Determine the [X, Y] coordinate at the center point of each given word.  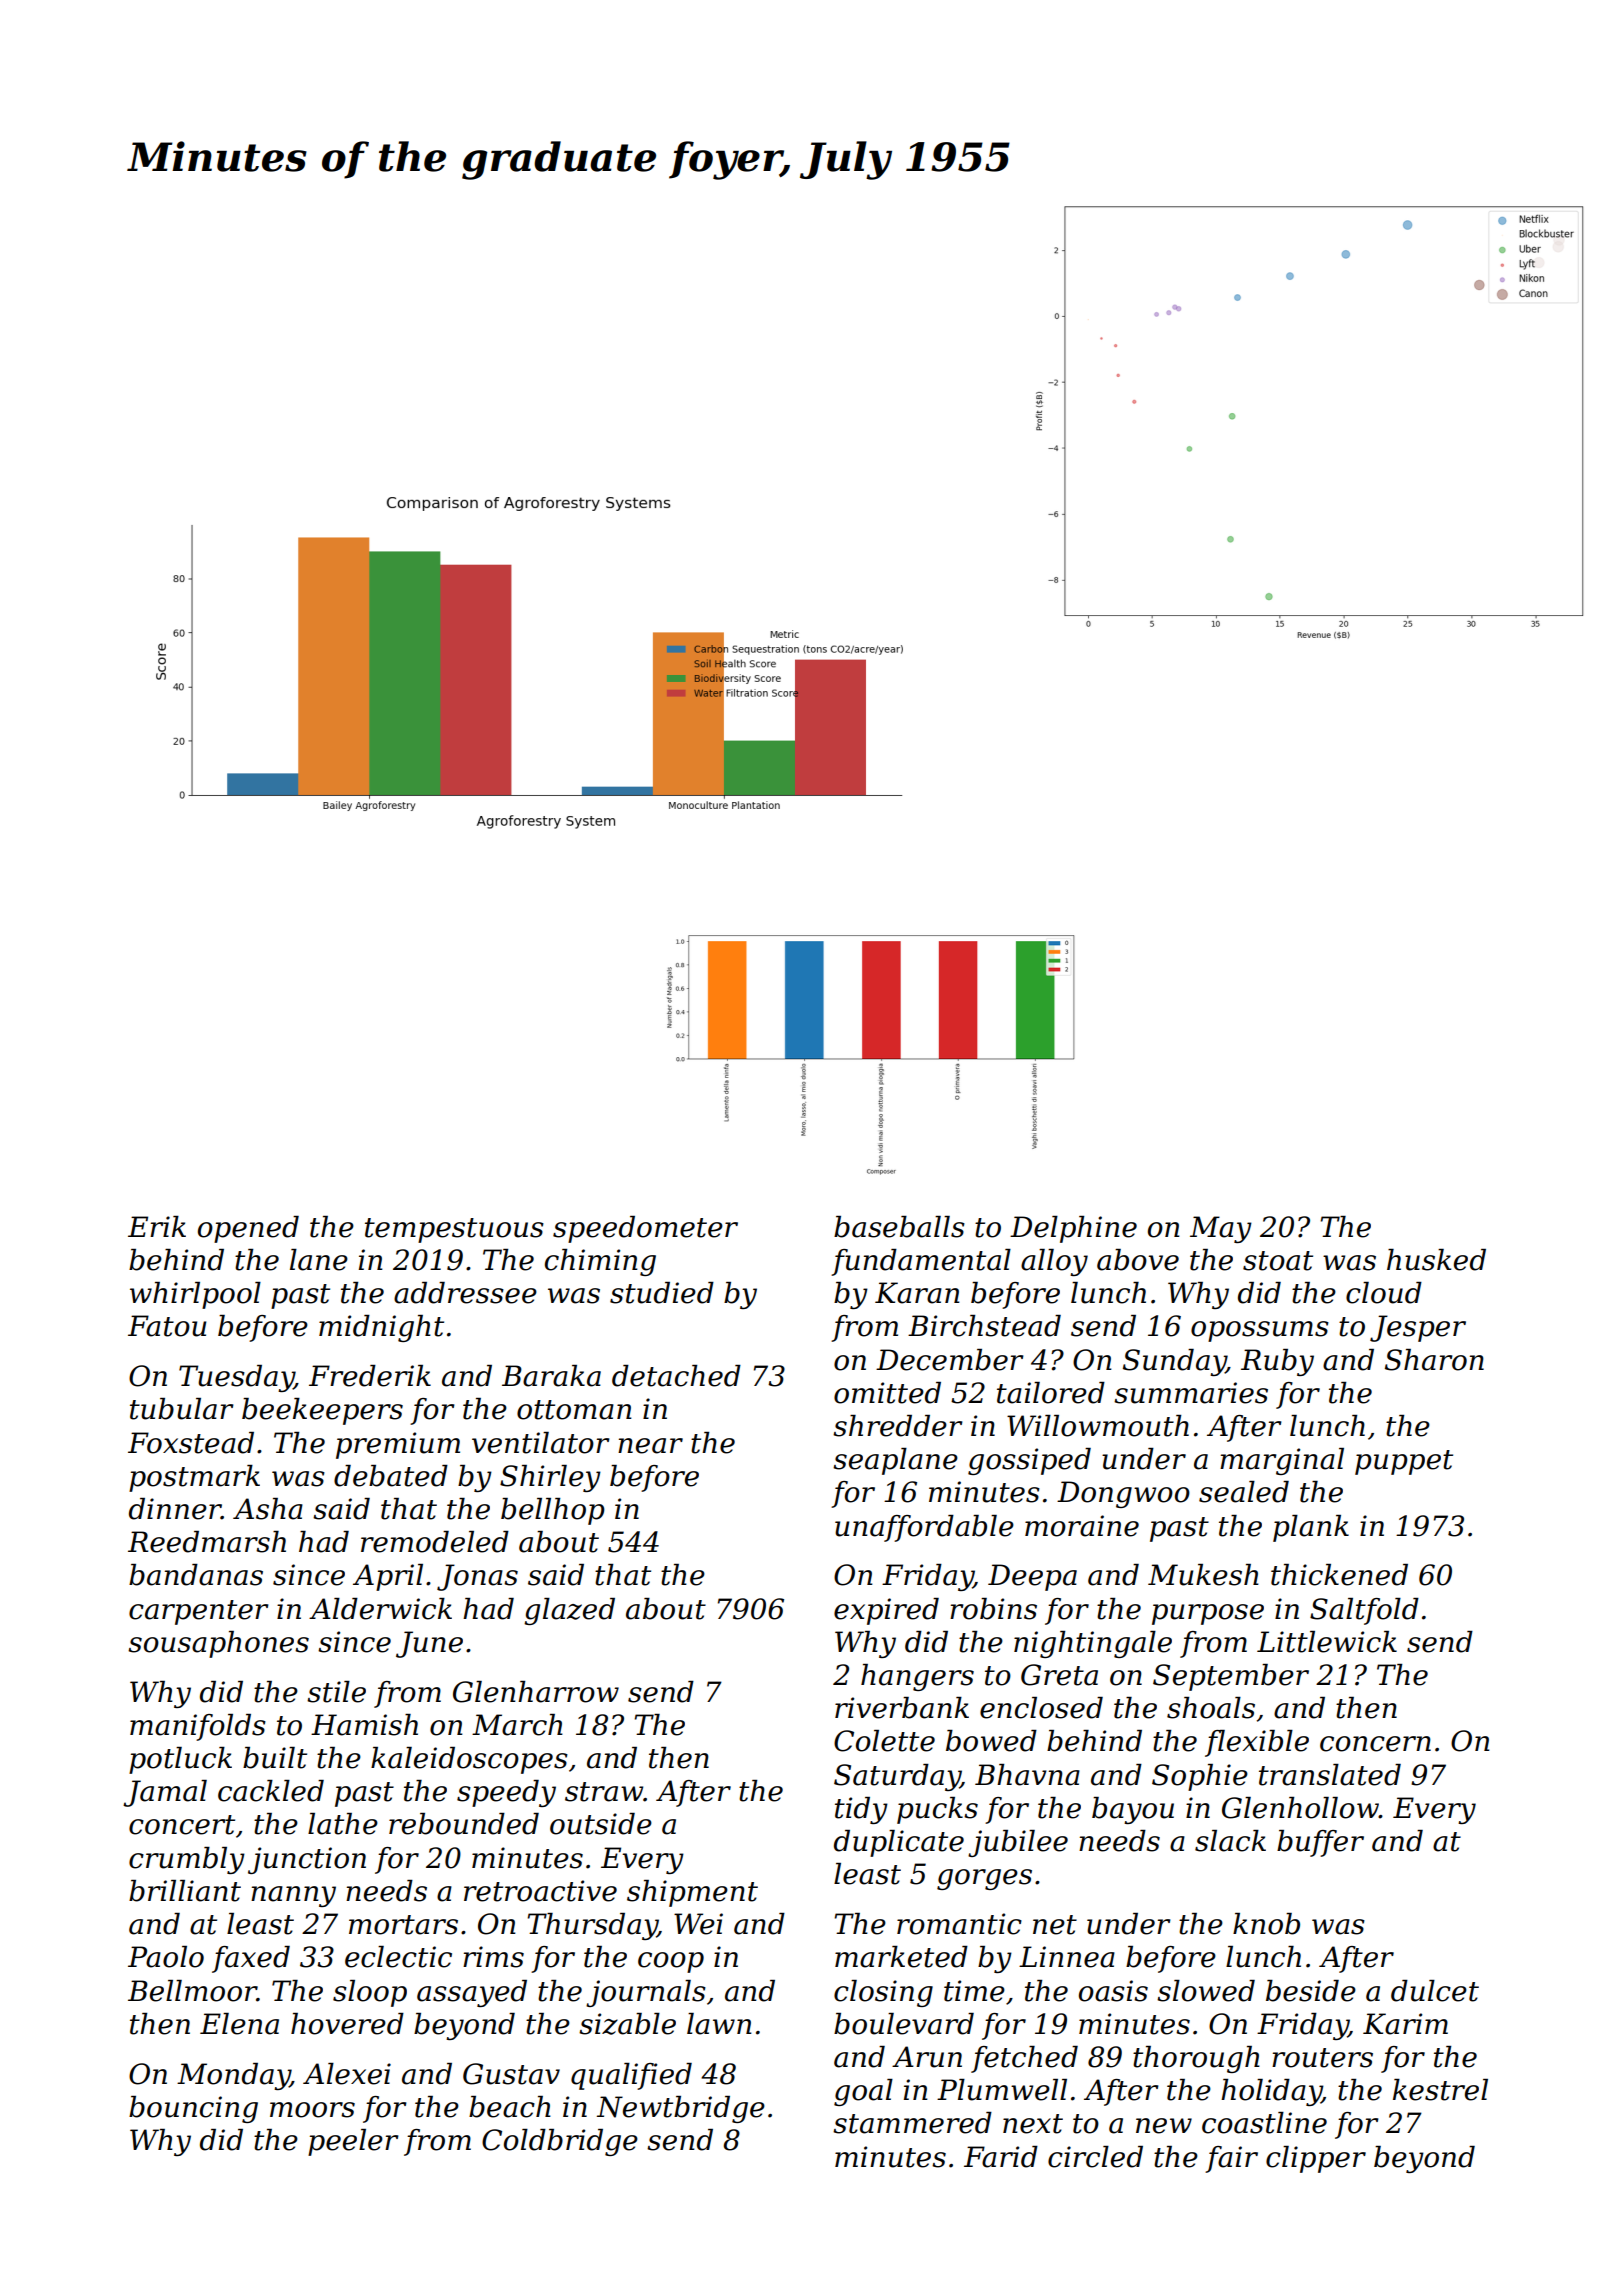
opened [248, 1229]
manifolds [198, 1727]
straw [604, 1792]
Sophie [1200, 1777]
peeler [353, 2142]
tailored [1051, 1393]
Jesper [1418, 1328]
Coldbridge [560, 2142]
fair [1231, 2159]
